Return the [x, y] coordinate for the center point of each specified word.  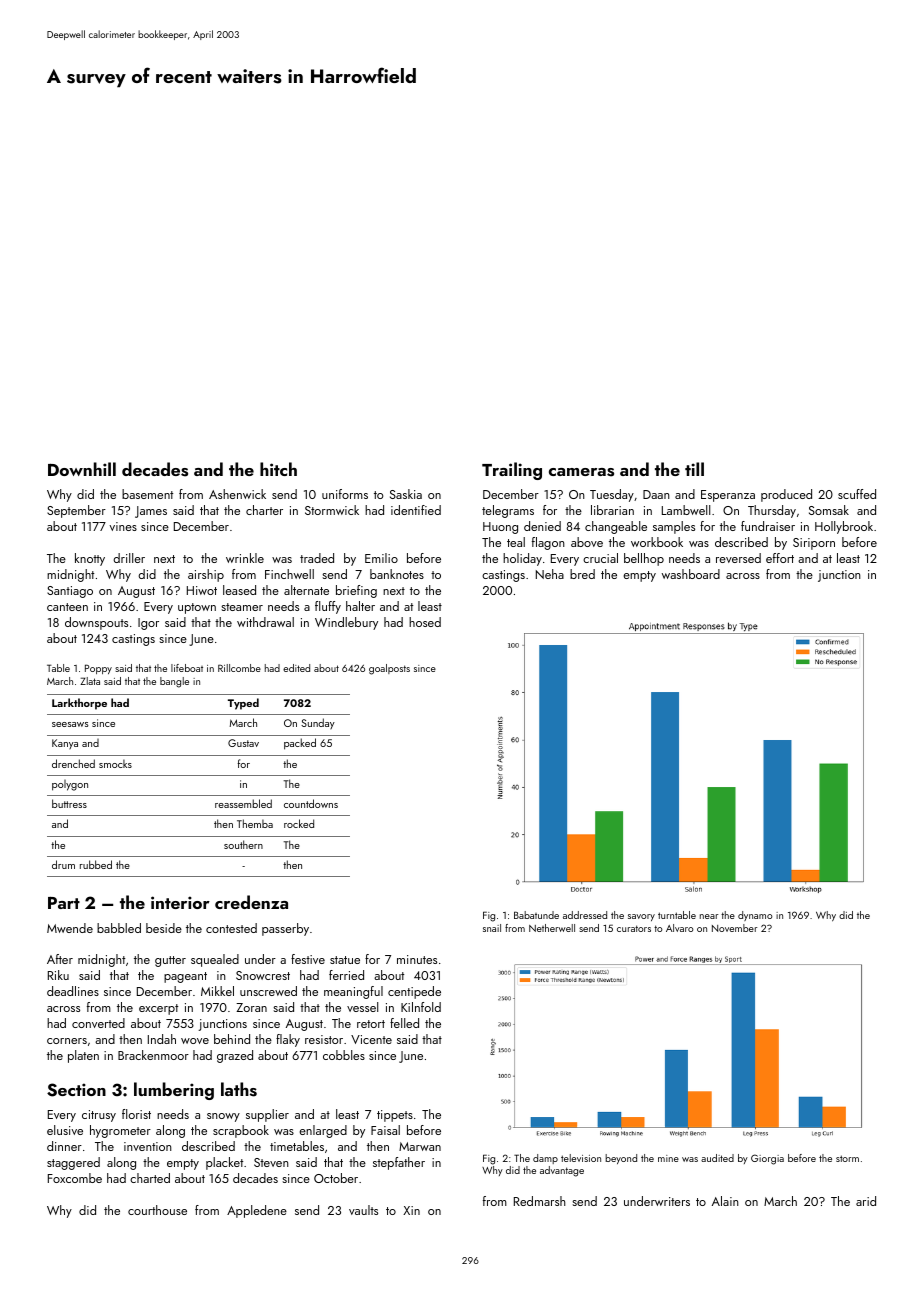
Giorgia [767, 1159]
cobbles [344, 1055]
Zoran [251, 1007]
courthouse [157, 1210]
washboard [691, 574]
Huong [500, 528]
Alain [725, 1201]
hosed [425, 622]
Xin [411, 1210]
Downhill [82, 469]
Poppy [98, 669]
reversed [738, 558]
